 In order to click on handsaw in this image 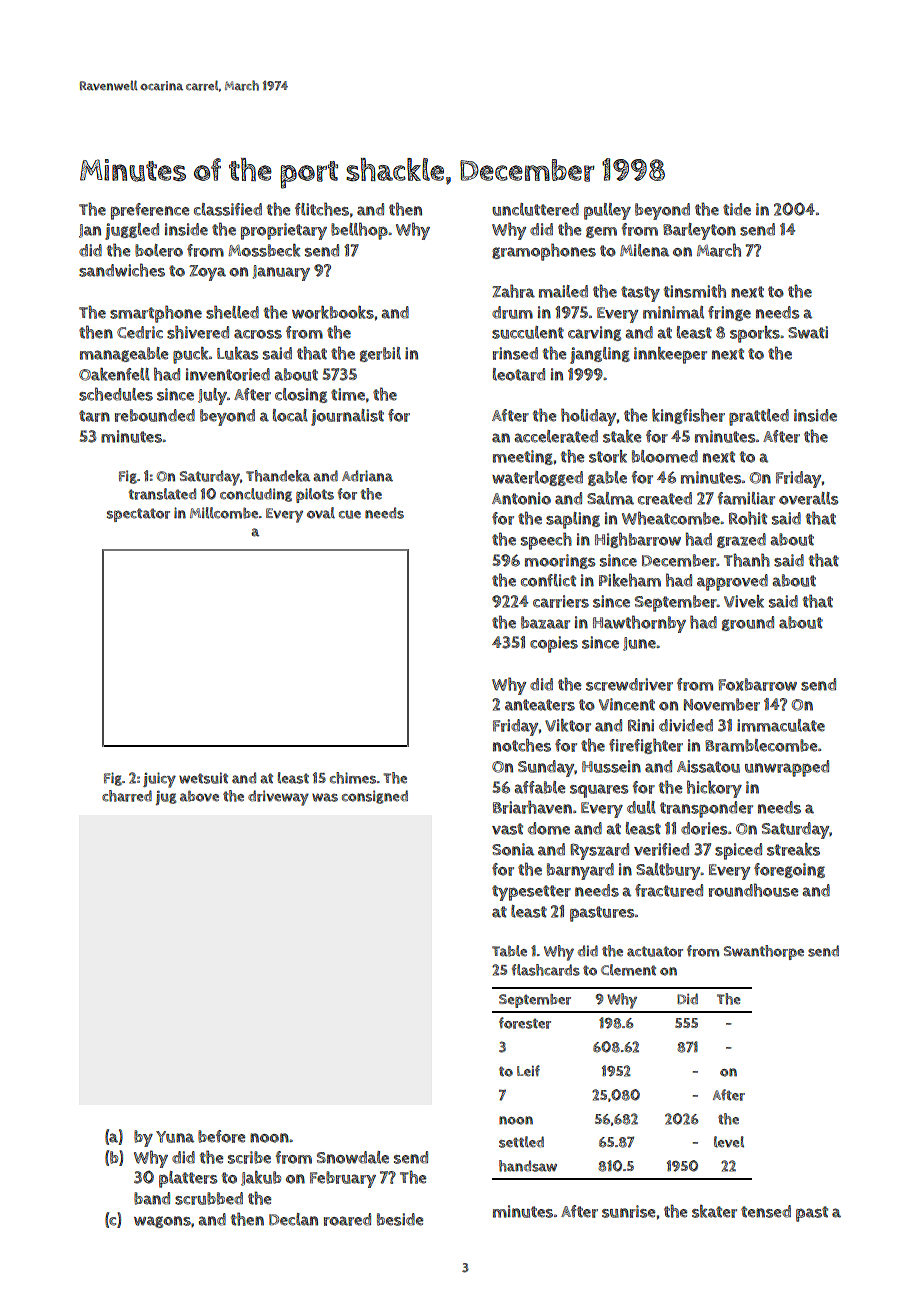, I will do `click(528, 1166)`.
